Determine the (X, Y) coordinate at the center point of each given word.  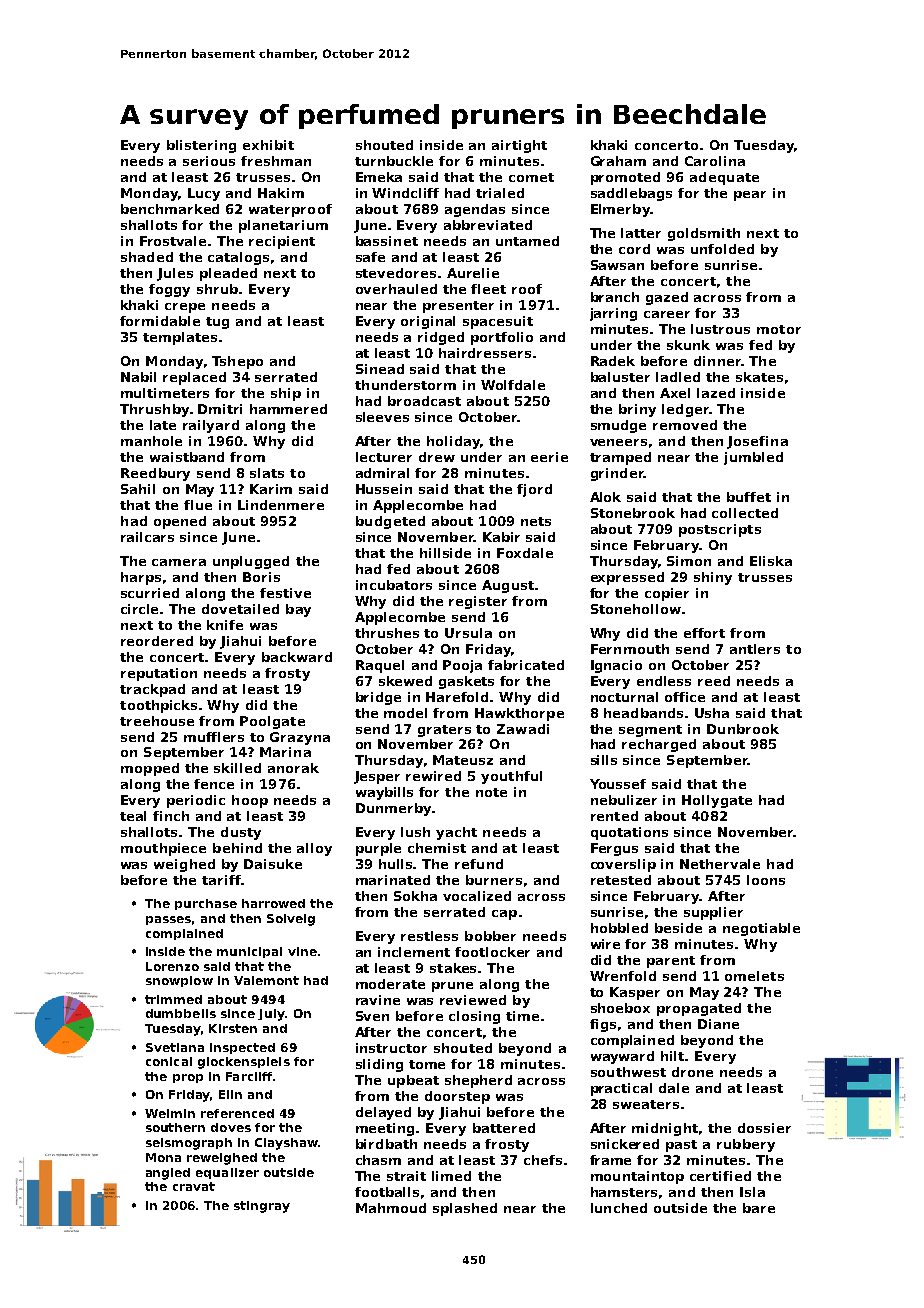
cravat (194, 1186)
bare (759, 1208)
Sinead (380, 369)
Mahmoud (391, 1208)
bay (298, 610)
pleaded (228, 274)
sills (604, 760)
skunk (688, 345)
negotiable (761, 929)
